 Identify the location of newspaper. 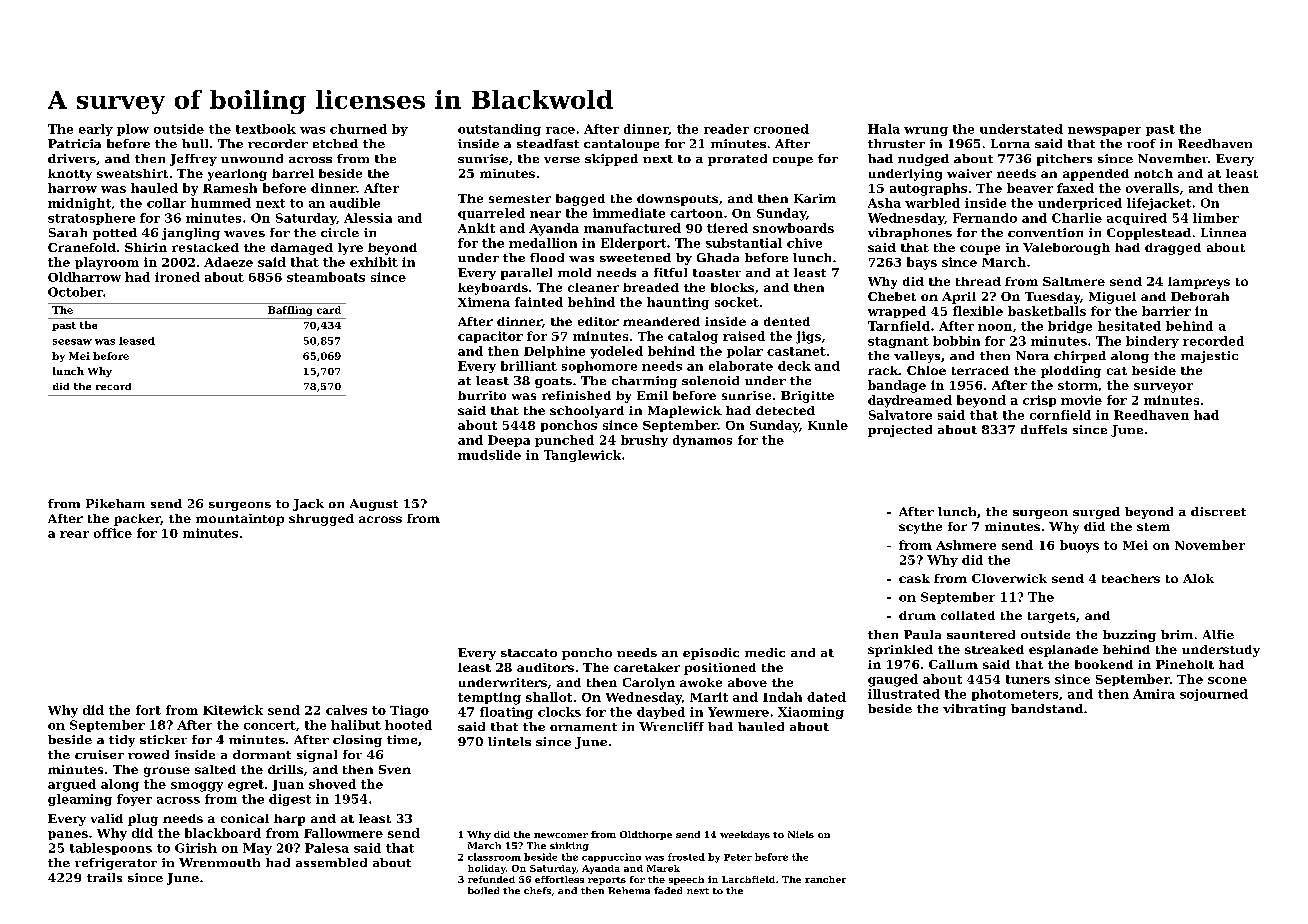
(1104, 131).
